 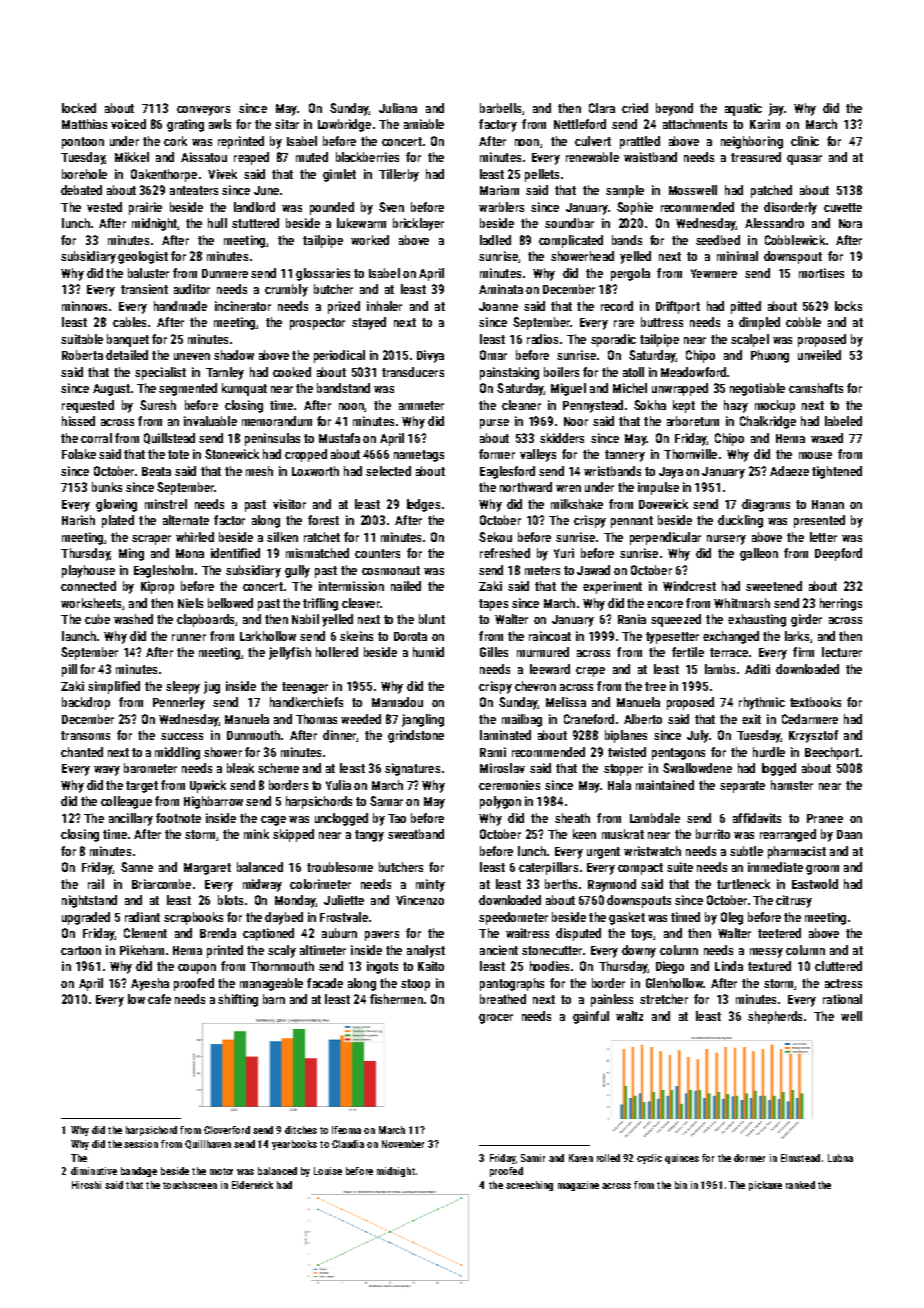 What do you see at coordinates (203, 111) in the screenshot?
I see `conveyors` at bounding box center [203, 111].
